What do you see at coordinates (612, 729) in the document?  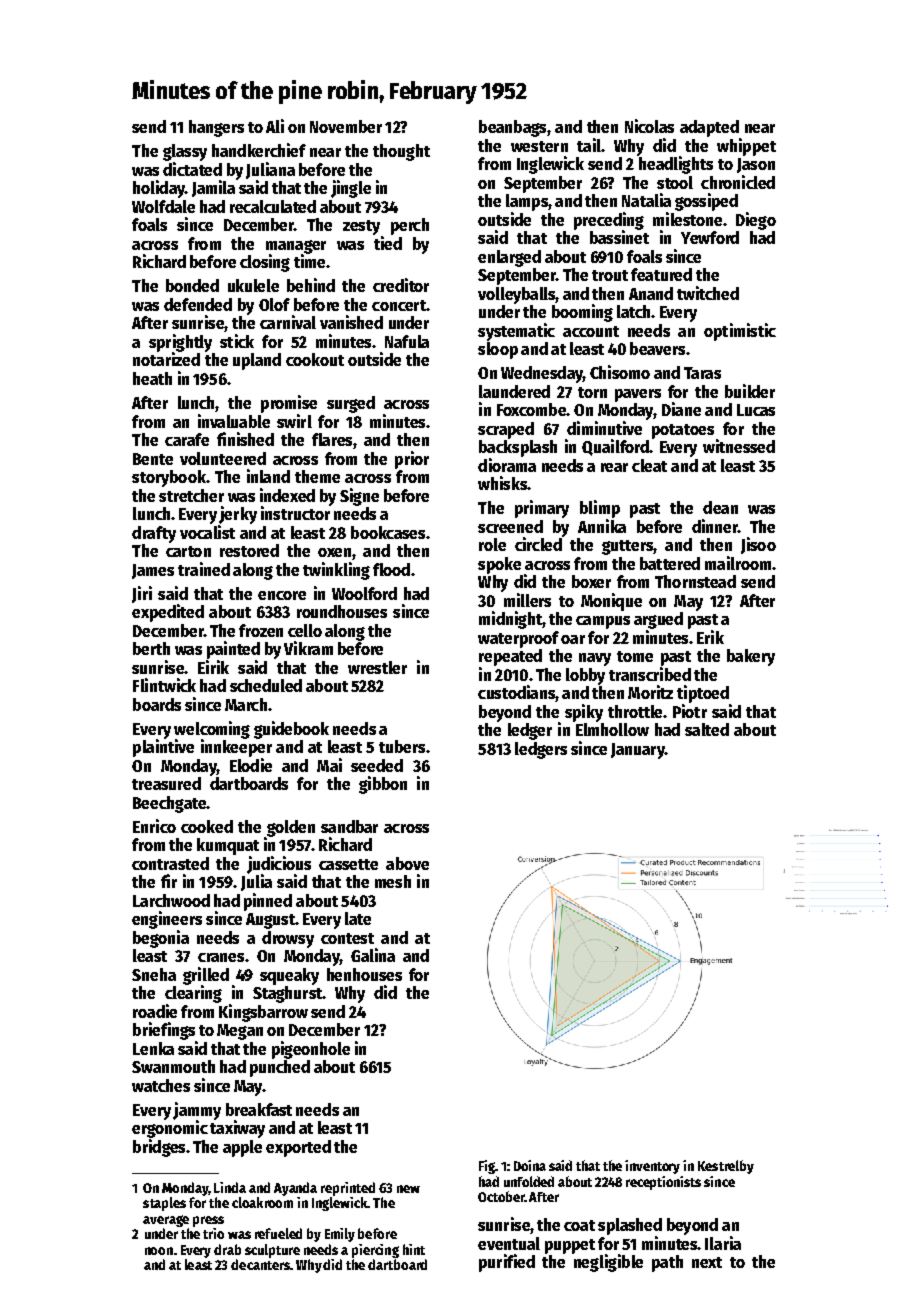 I see `Elmhollow` at bounding box center [612, 729].
